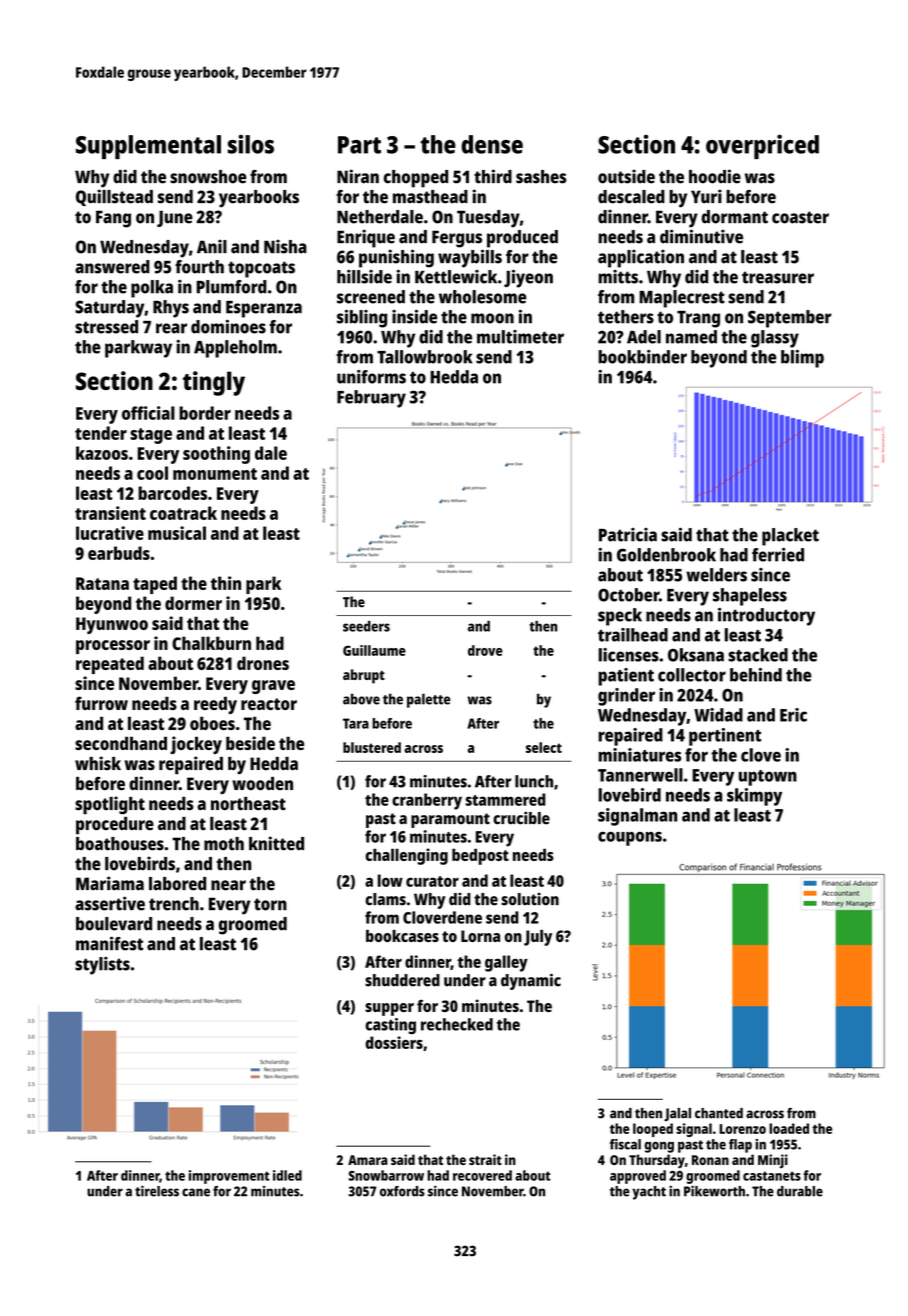 The height and width of the page is (1316, 908). What do you see at coordinates (208, 177) in the page?
I see `snowshoe` at bounding box center [208, 177].
